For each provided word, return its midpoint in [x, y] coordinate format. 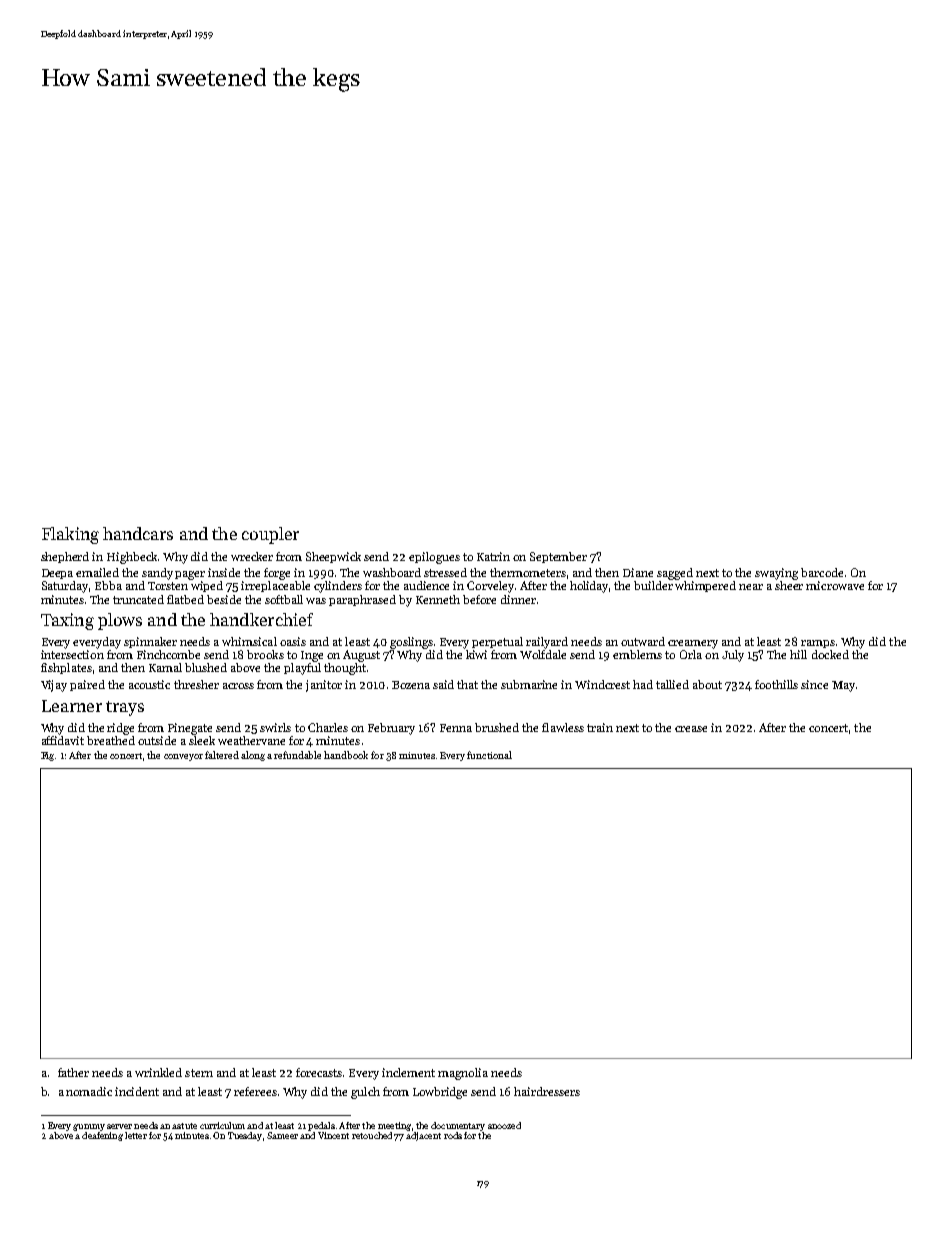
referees [255, 1091]
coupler [270, 535]
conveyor [183, 757]
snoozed [504, 1125]
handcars [138, 533]
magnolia [463, 1074]
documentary [458, 1126]
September [558, 557]
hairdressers [547, 1091]
